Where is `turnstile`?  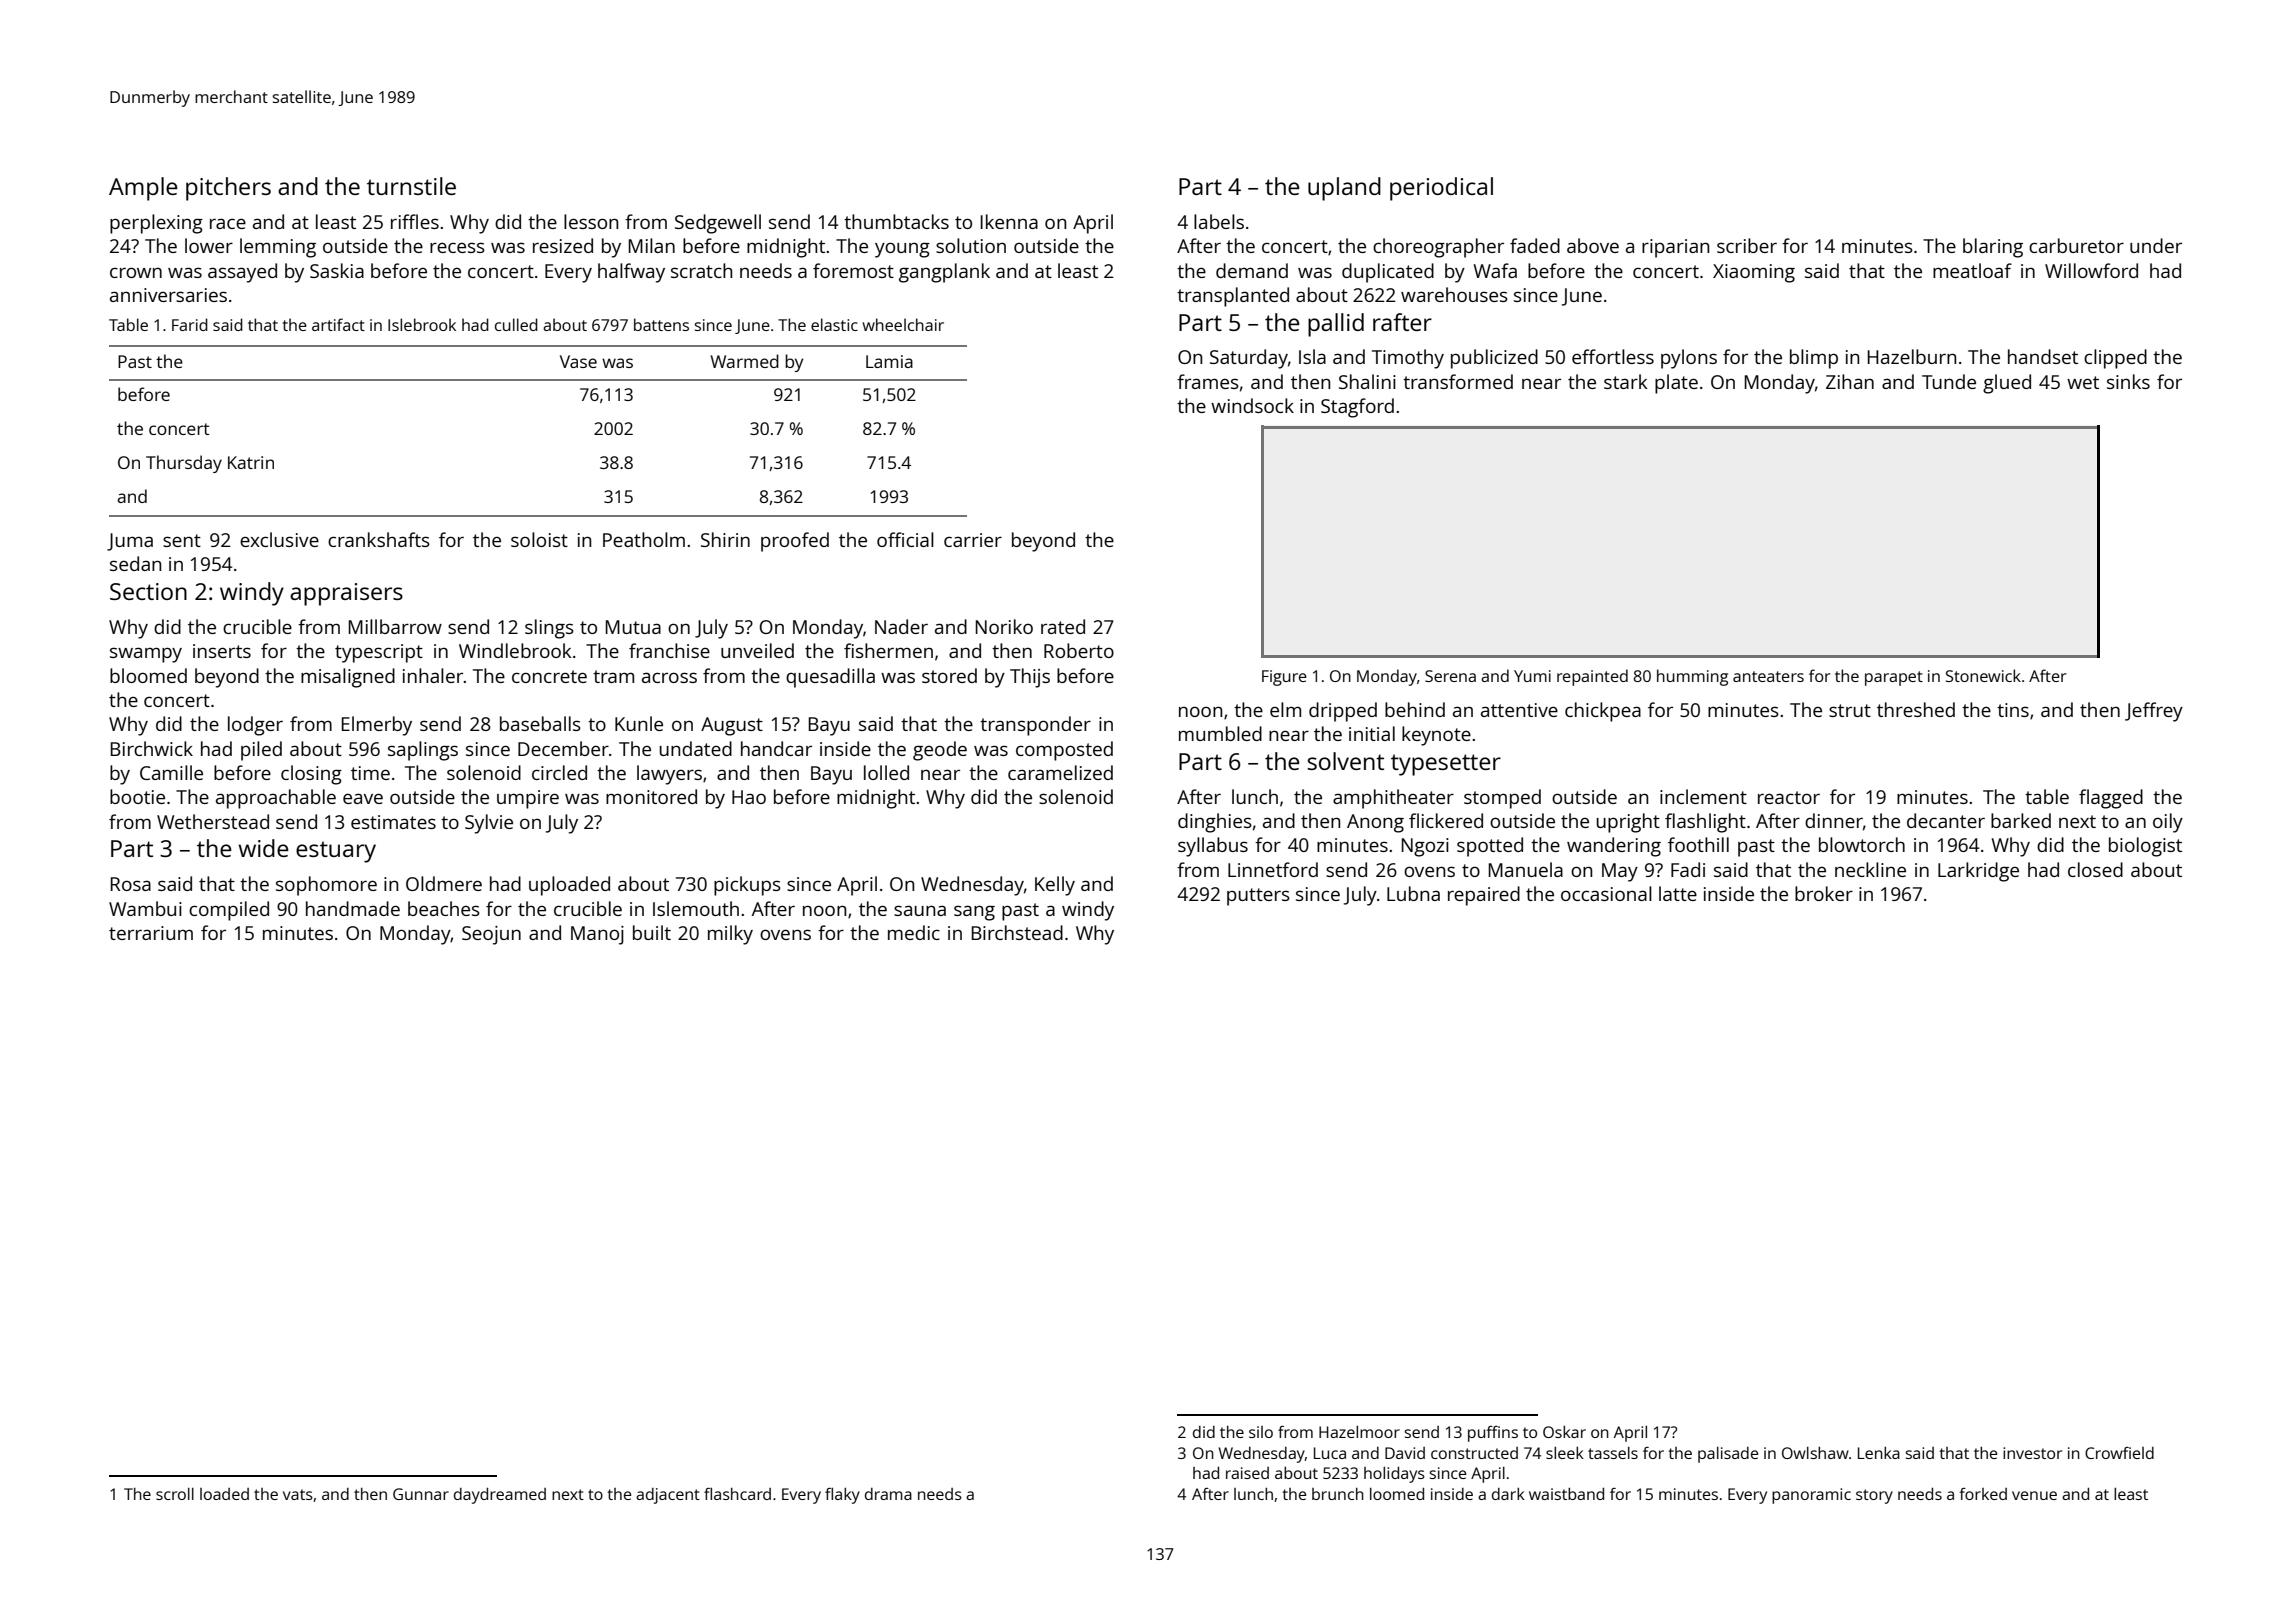
turnstile is located at coordinates (411, 186).
